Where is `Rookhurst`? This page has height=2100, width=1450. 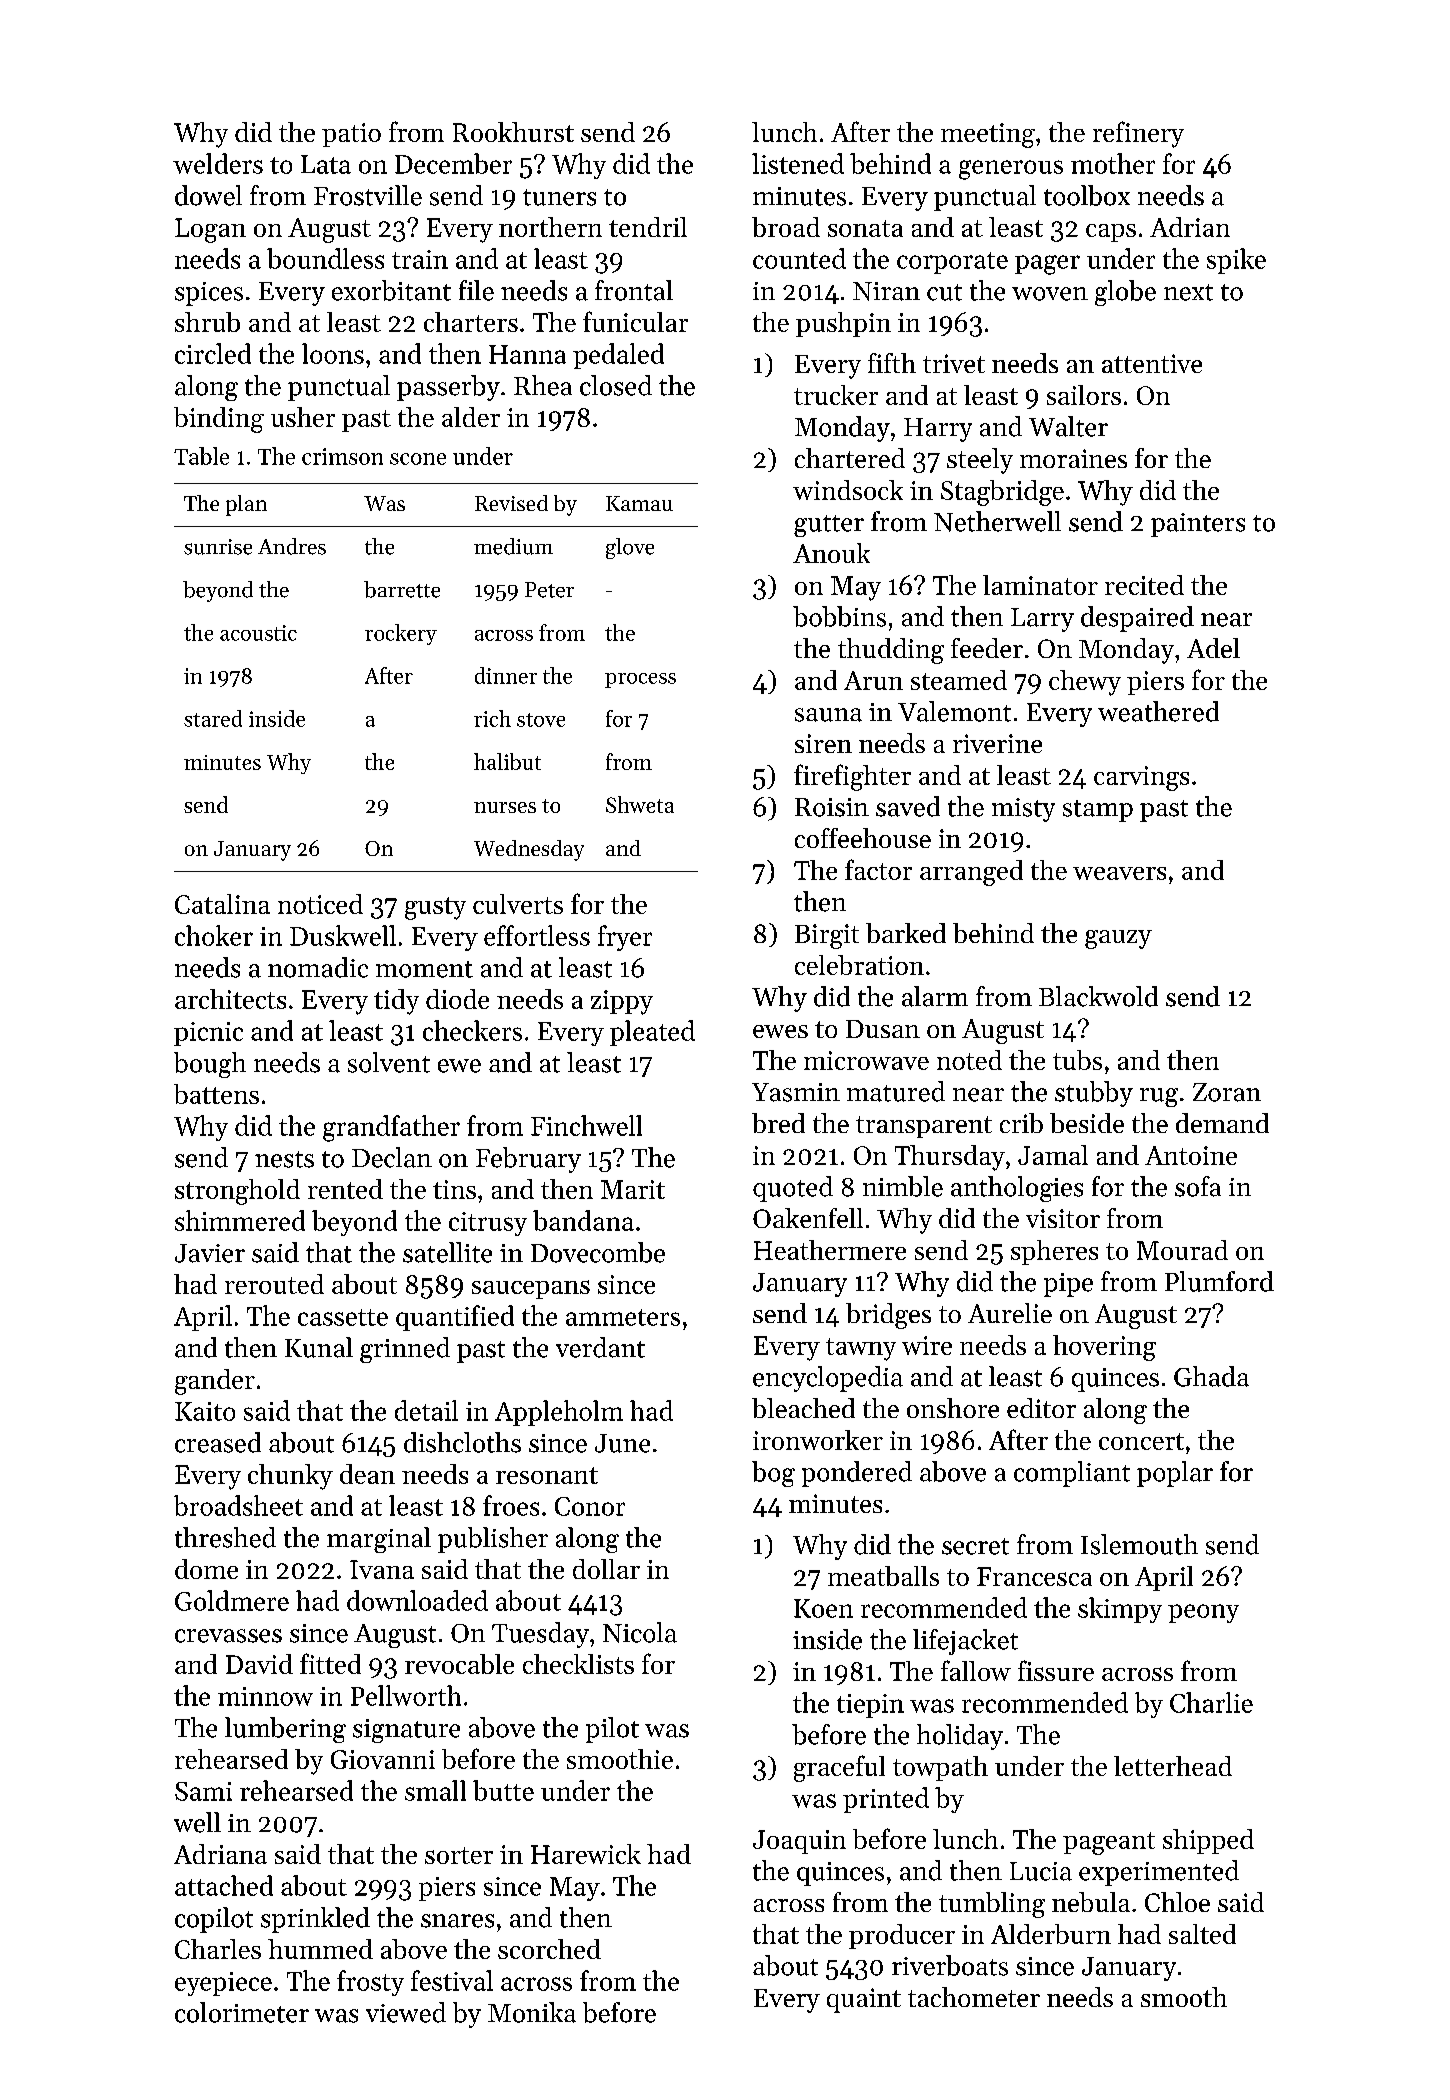
Rookhurst is located at coordinates (513, 132).
